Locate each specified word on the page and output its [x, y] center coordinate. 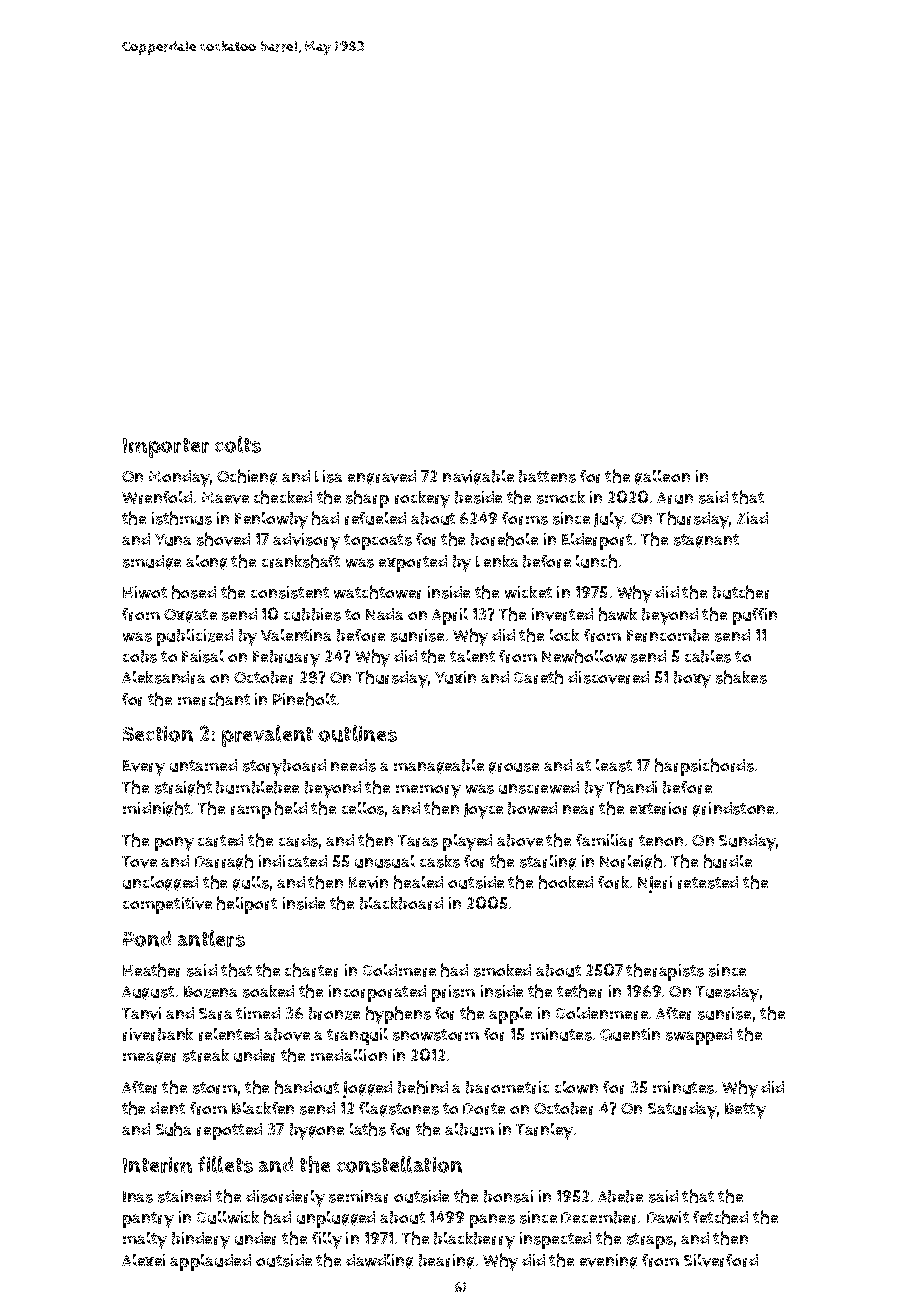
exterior [658, 808]
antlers [211, 938]
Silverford [721, 1260]
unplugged [336, 1219]
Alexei [143, 1260]
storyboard [284, 767]
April [450, 616]
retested [708, 882]
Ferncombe [668, 635]
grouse [514, 768]
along [206, 562]
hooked [566, 882]
